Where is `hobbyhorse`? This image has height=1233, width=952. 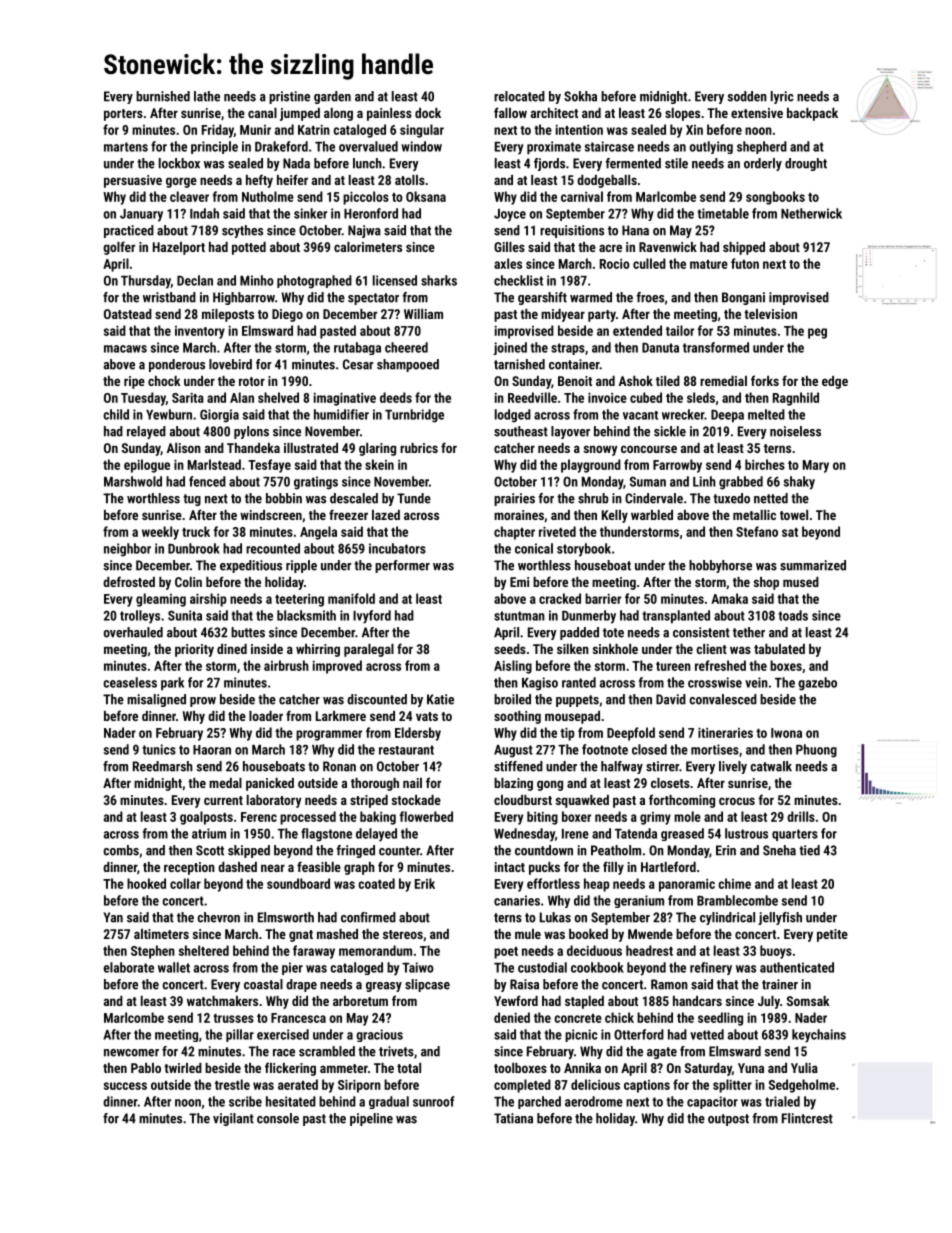
hobbyhorse is located at coordinates (720, 566).
